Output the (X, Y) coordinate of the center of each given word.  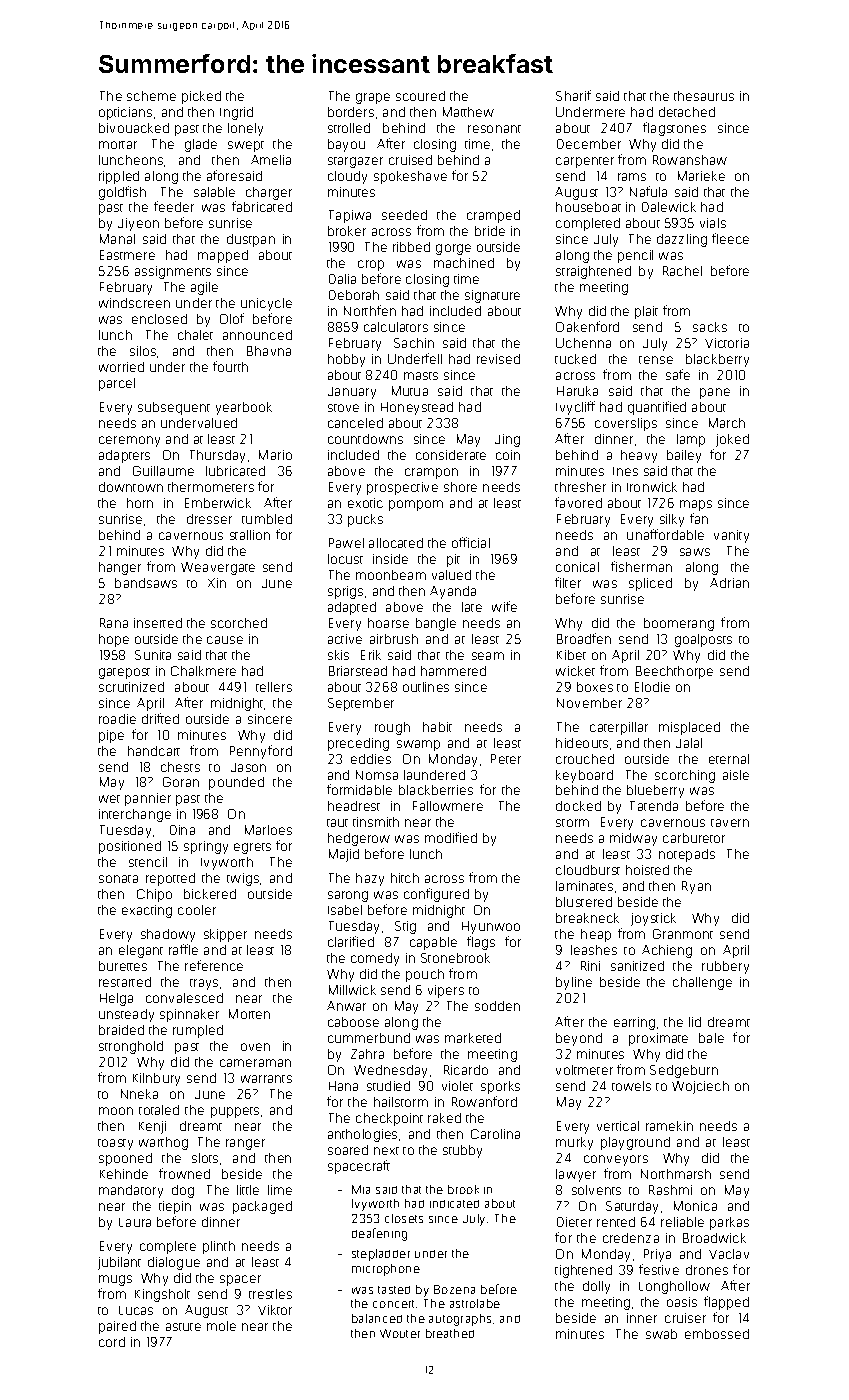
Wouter (400, 1333)
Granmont (683, 934)
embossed (717, 1334)
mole (221, 1326)
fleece (730, 238)
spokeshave (410, 177)
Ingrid (236, 113)
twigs (243, 879)
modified (451, 837)
